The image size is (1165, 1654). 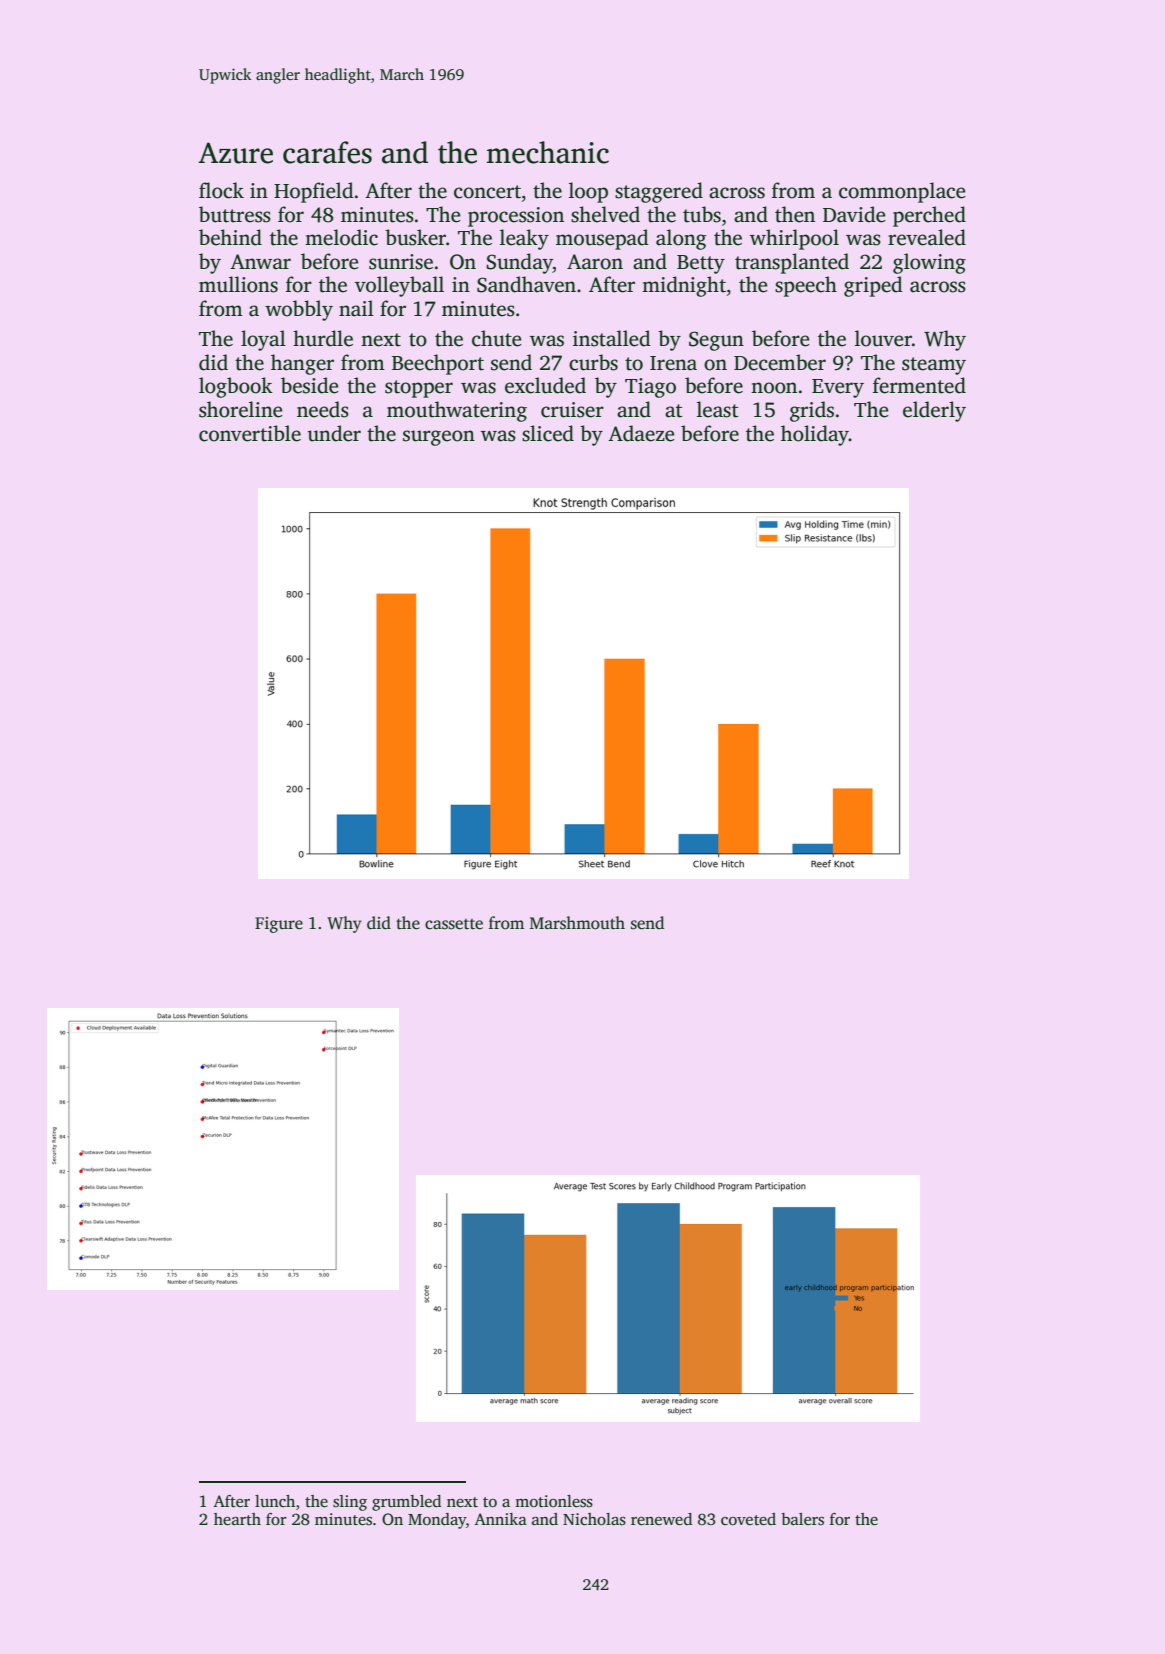 I want to click on Marshmouth, so click(x=577, y=923).
